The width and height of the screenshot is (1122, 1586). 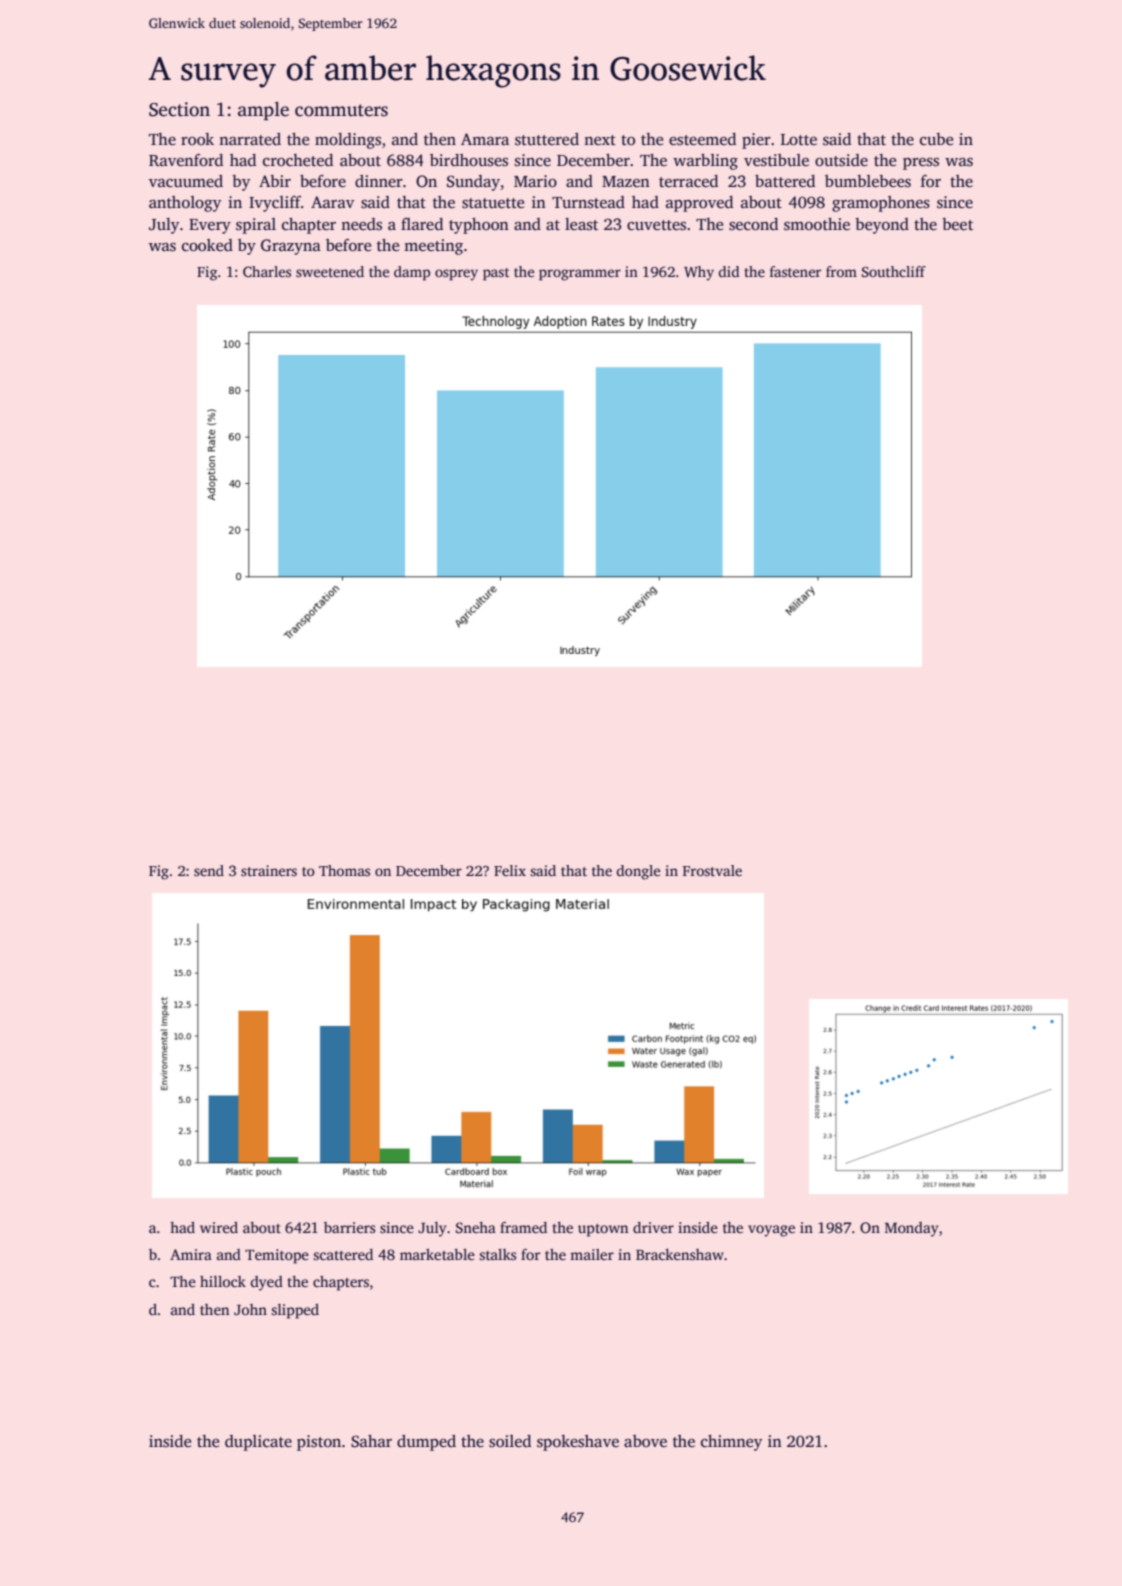 I want to click on voyage, so click(x=771, y=1231).
